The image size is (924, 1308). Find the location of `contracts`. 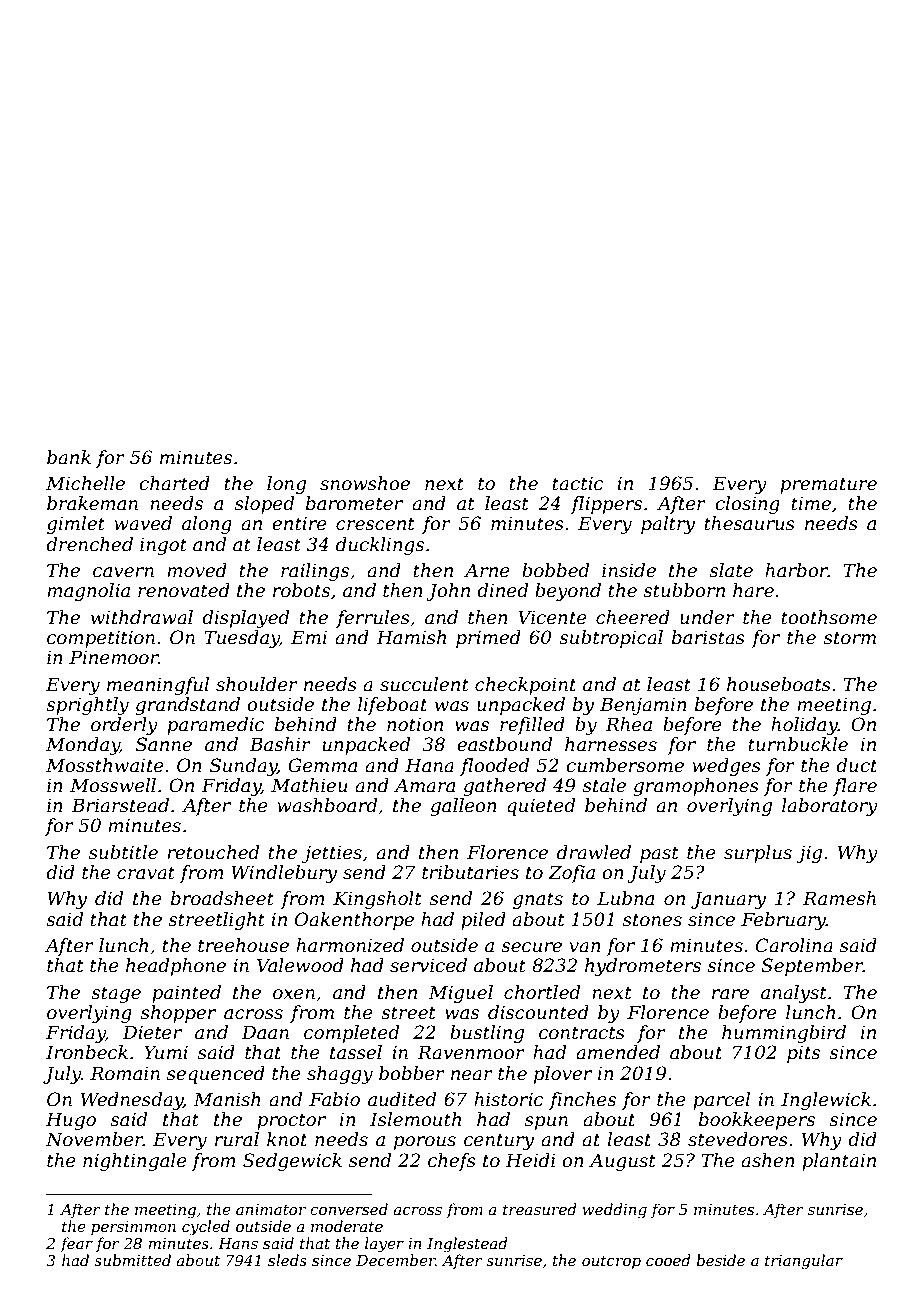

contracts is located at coordinates (582, 1033).
